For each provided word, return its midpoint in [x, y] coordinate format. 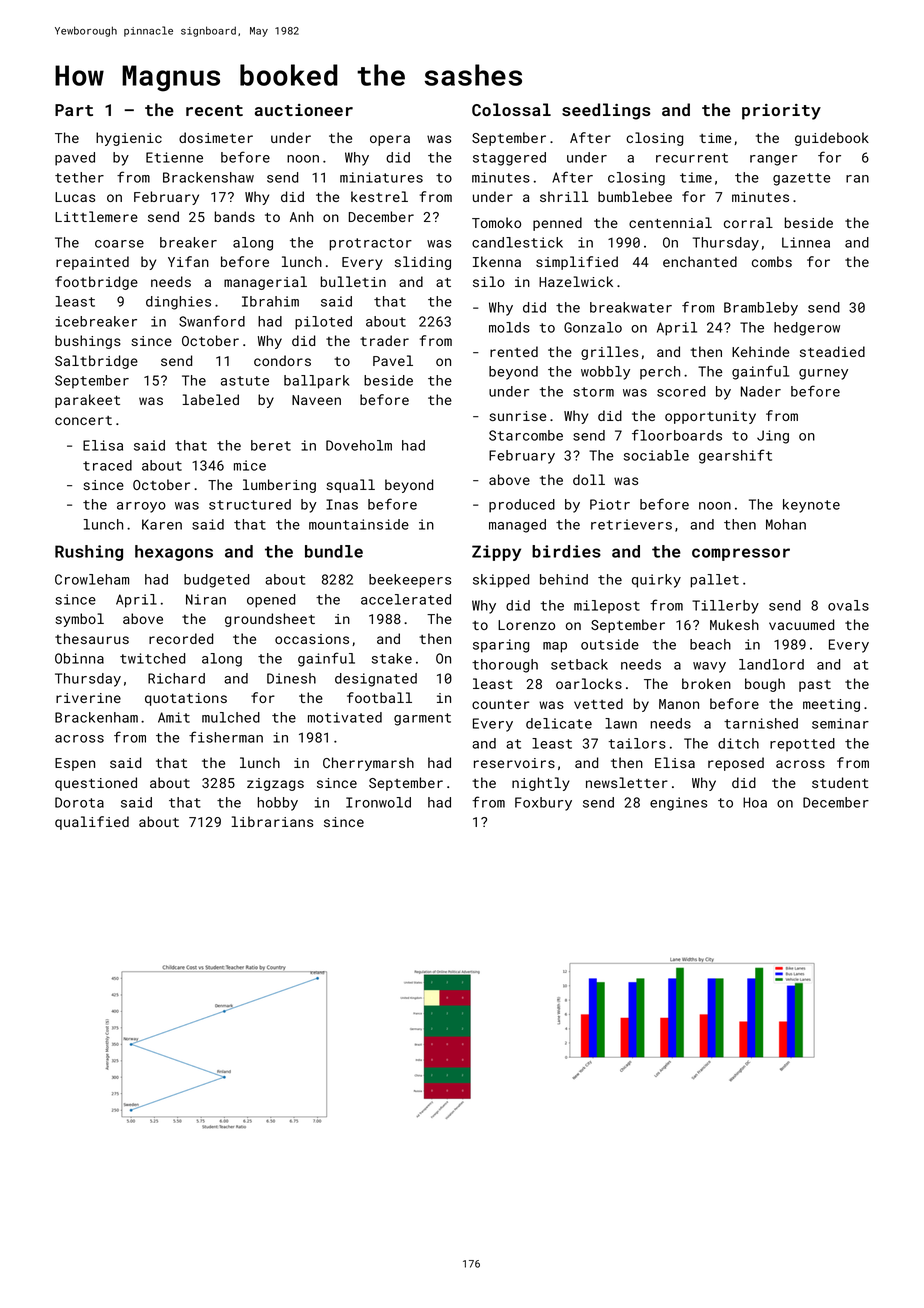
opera [390, 140]
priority [781, 112]
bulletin [353, 281]
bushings [88, 342]
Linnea [806, 242]
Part [74, 110]
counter [500, 704]
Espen [75, 764]
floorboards [677, 435]
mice [250, 465]
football [379, 697]
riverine [88, 698]
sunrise [517, 416]
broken [706, 683]
